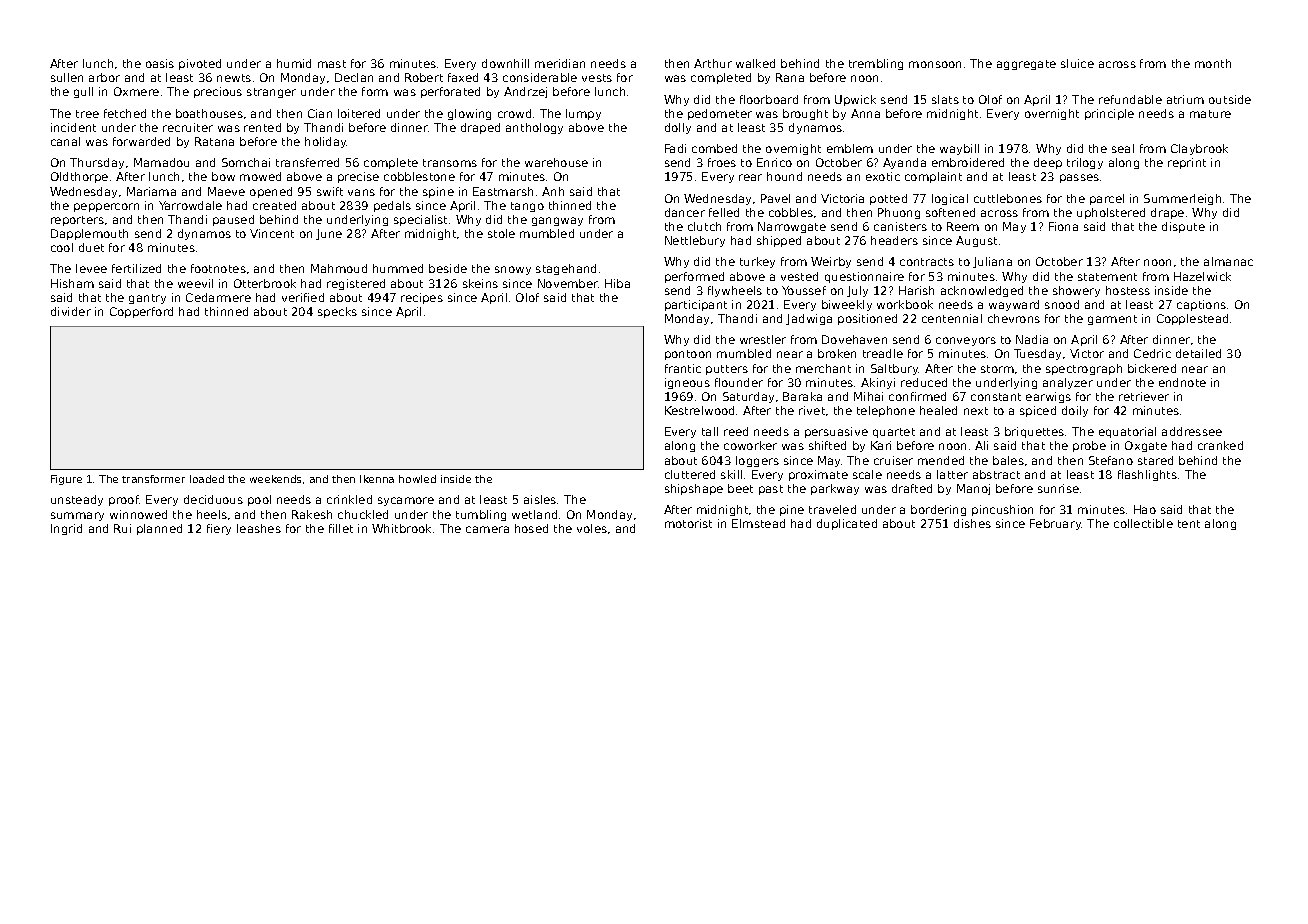 This screenshot has height=924, width=1308. Describe the element at coordinates (124, 500) in the screenshot. I see `proof` at that location.
